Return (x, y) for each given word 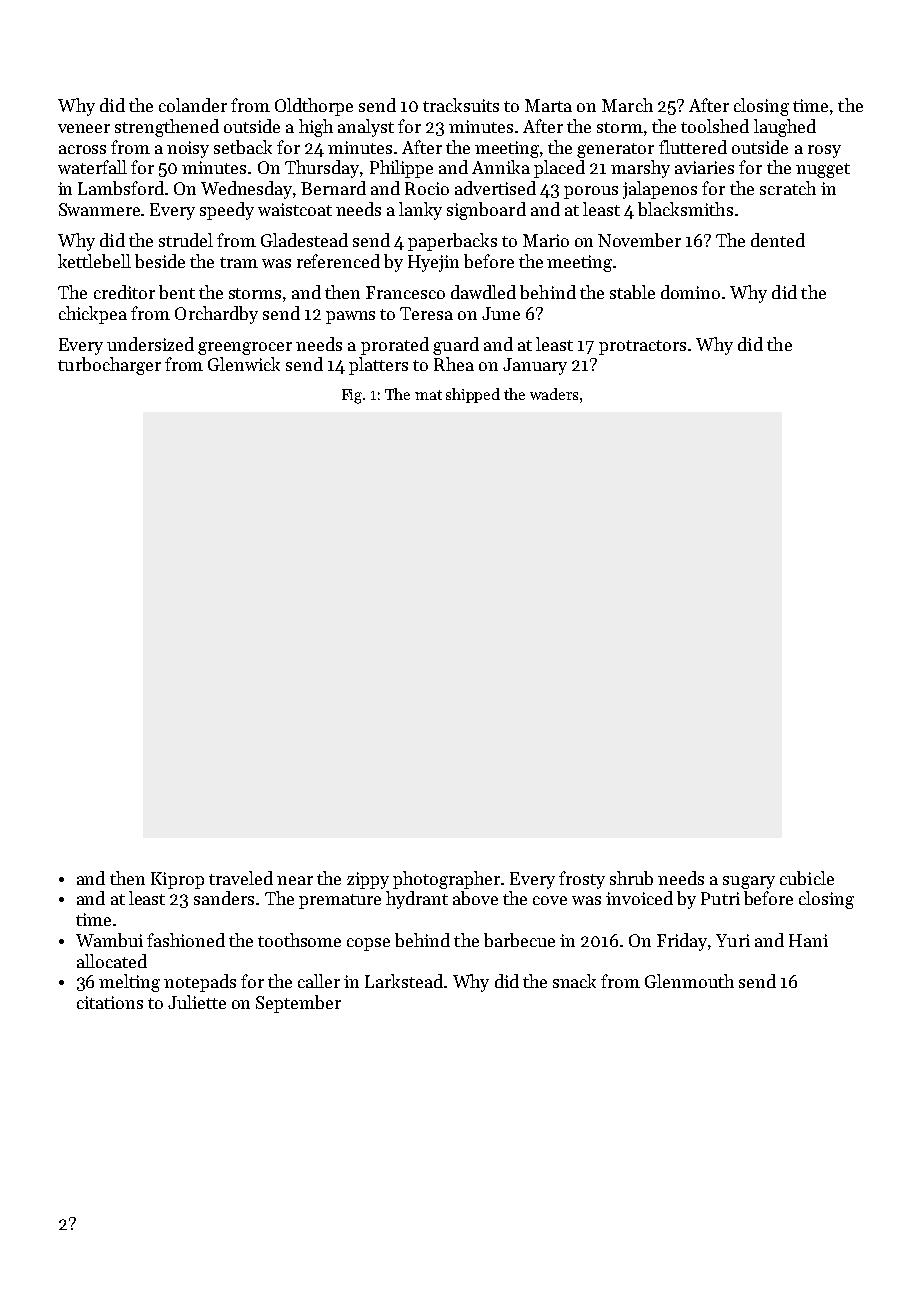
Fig (352, 396)
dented (778, 240)
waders (554, 394)
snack (574, 981)
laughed (785, 128)
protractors (642, 347)
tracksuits (461, 105)
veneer (84, 128)
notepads (200, 983)
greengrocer (245, 348)
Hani (808, 940)
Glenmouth (689, 981)
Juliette (197, 1002)
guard (456, 346)
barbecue (519, 940)
